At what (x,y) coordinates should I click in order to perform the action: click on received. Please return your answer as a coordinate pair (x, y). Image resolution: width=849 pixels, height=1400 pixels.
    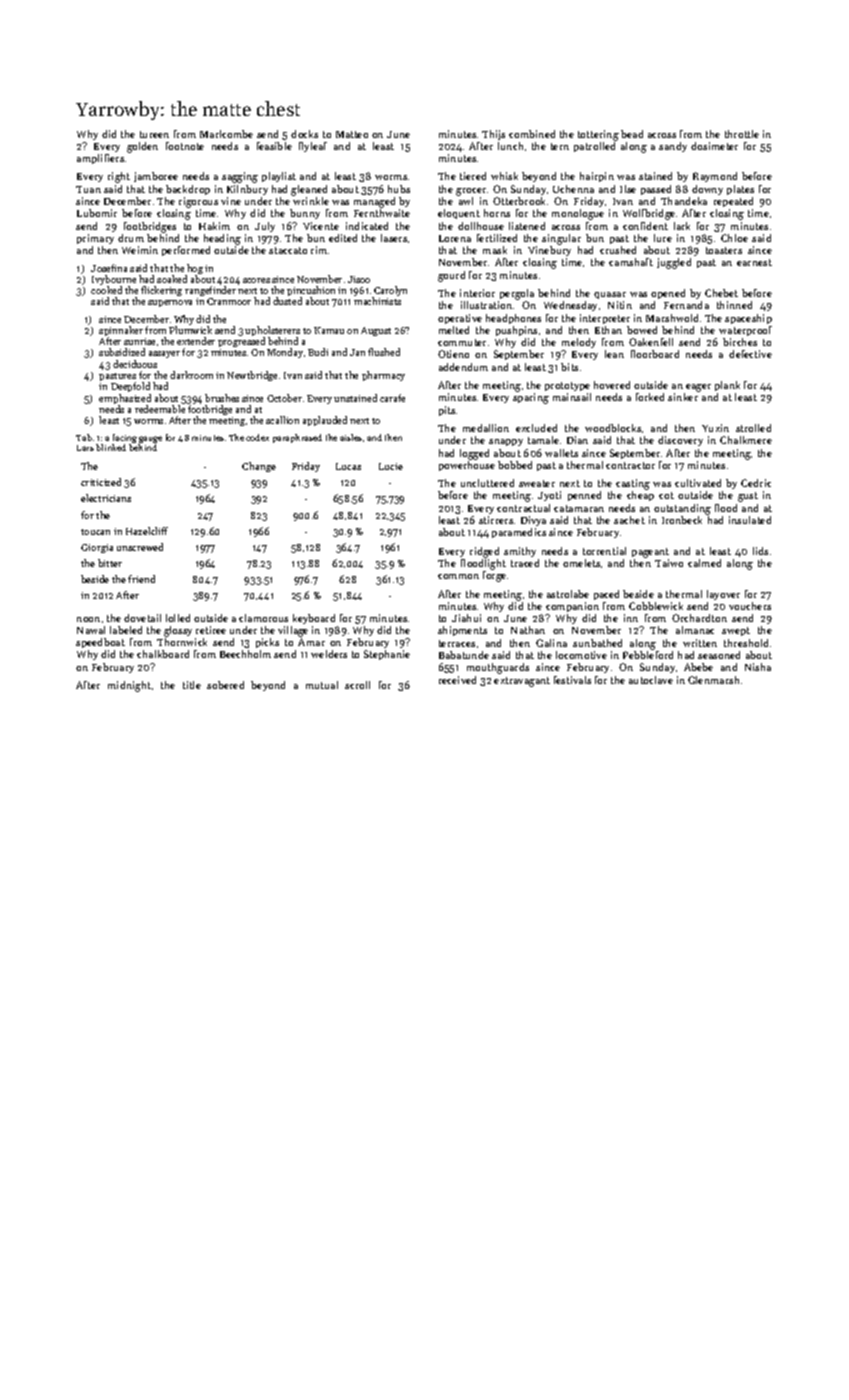
    Looking at the image, I should click on (457, 680).
